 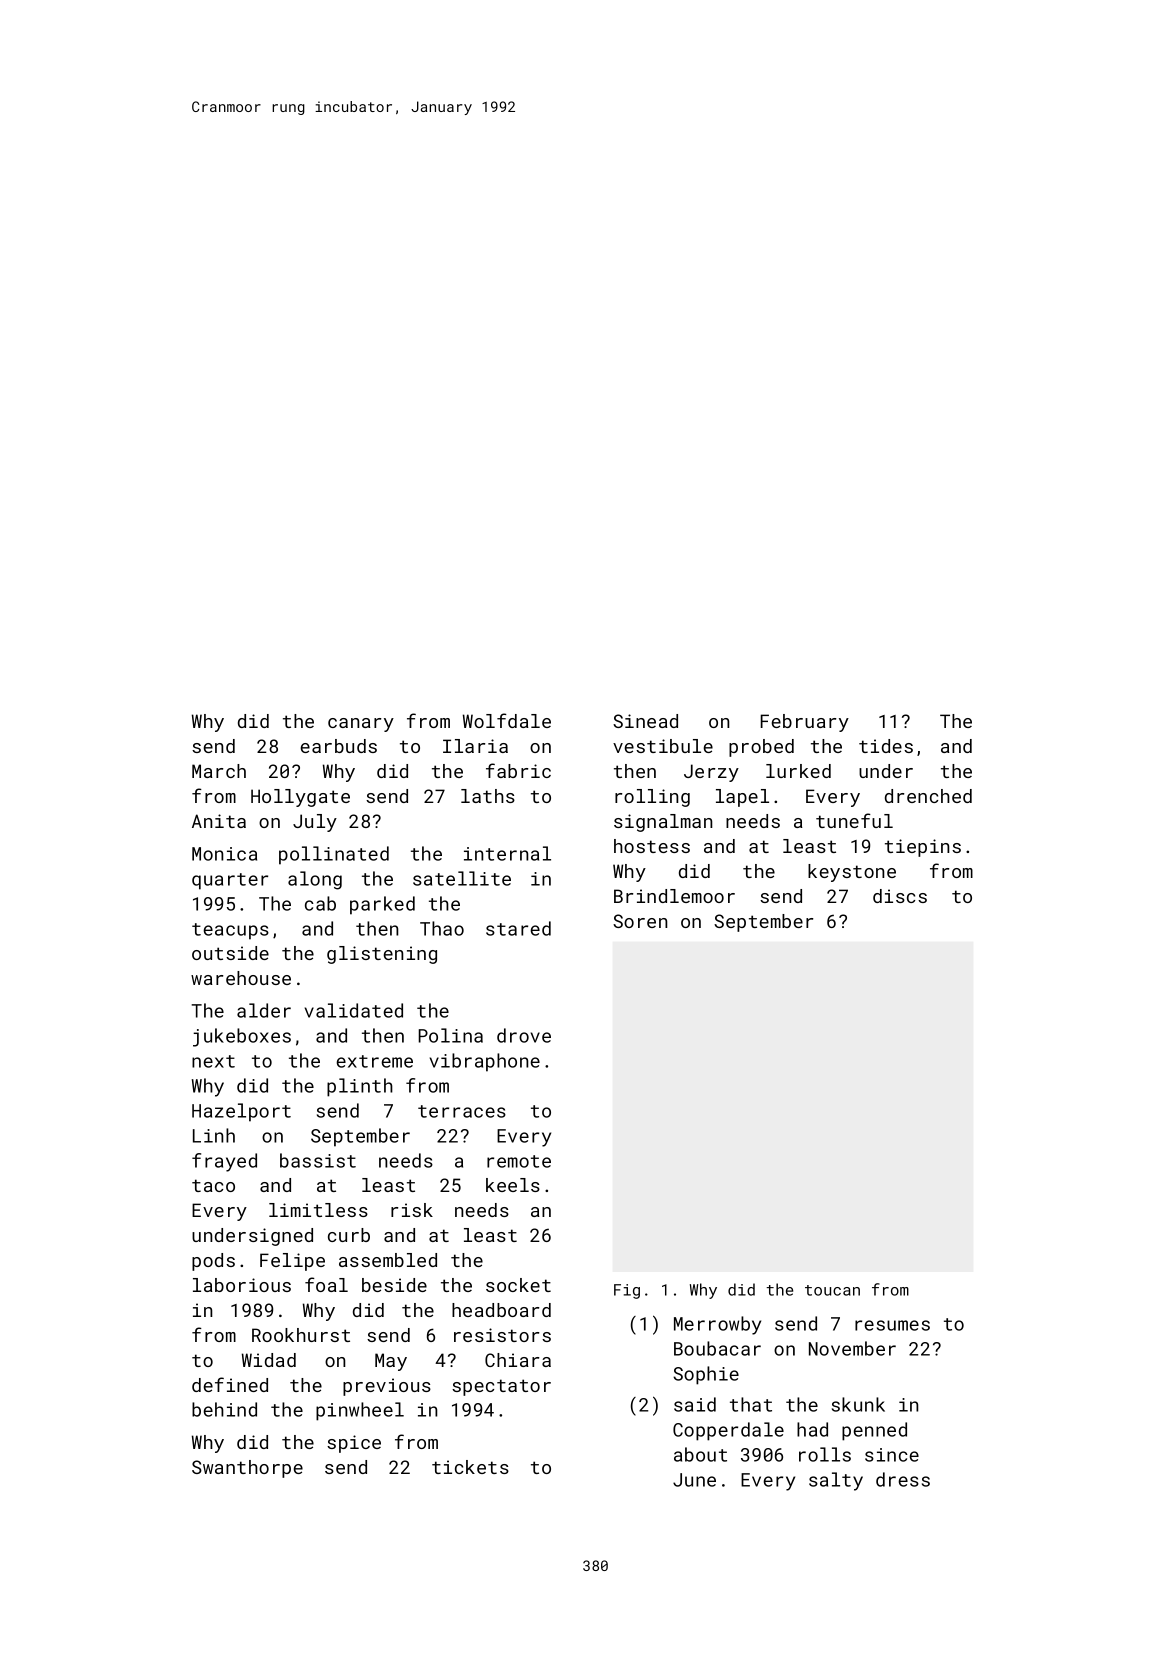 I want to click on earbuds, so click(x=338, y=746).
